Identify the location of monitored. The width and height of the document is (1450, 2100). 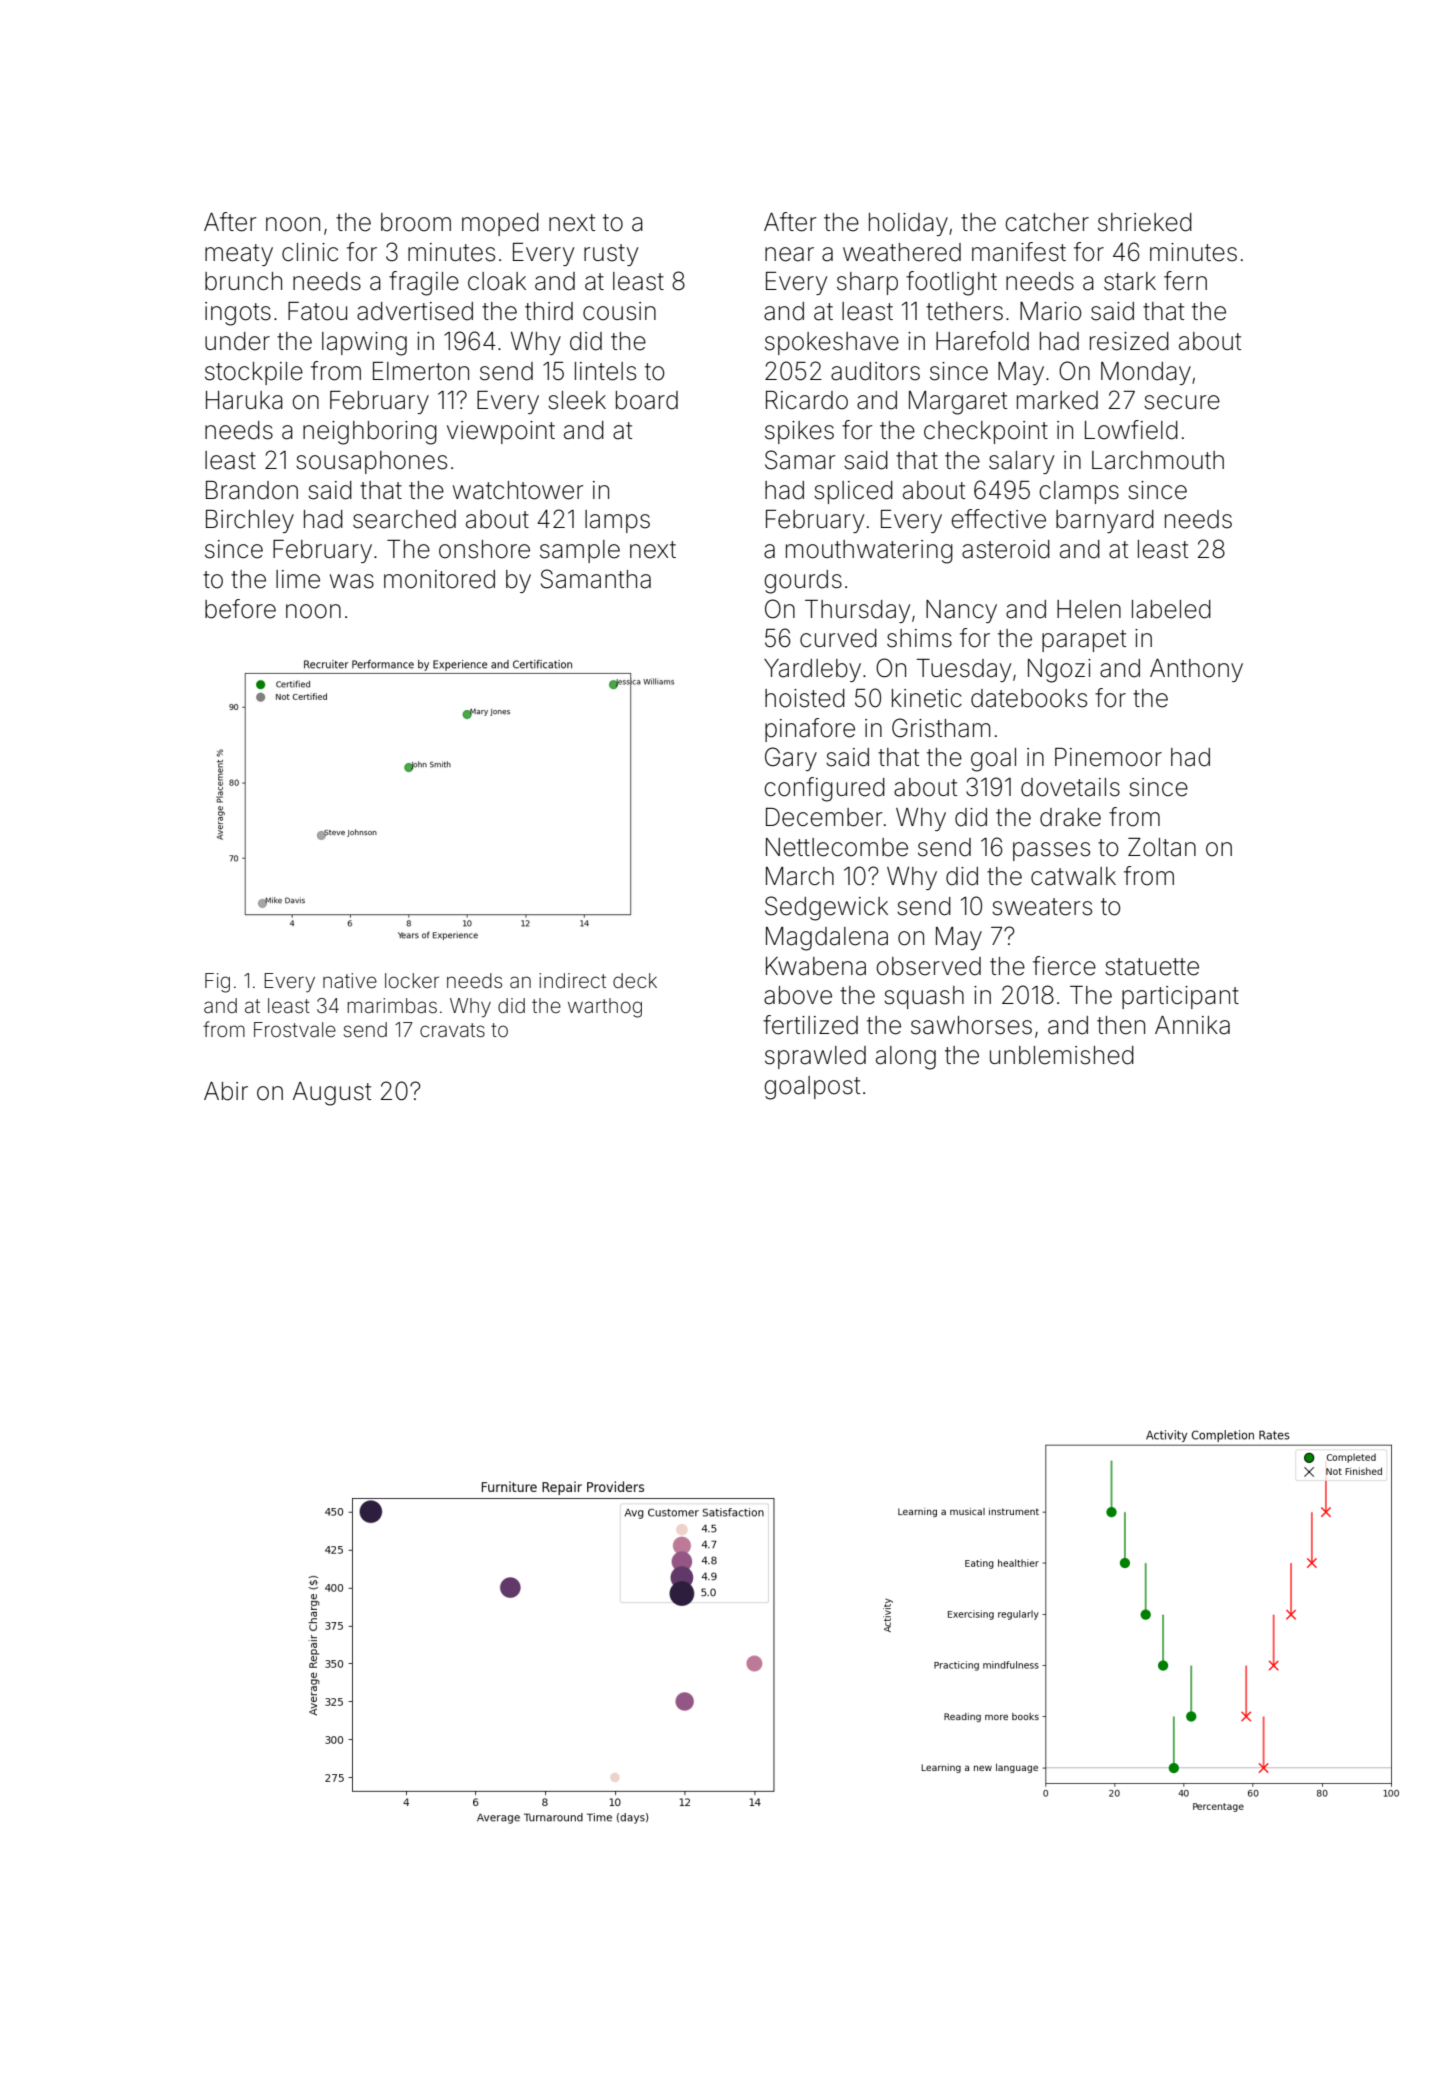
(439, 579).
